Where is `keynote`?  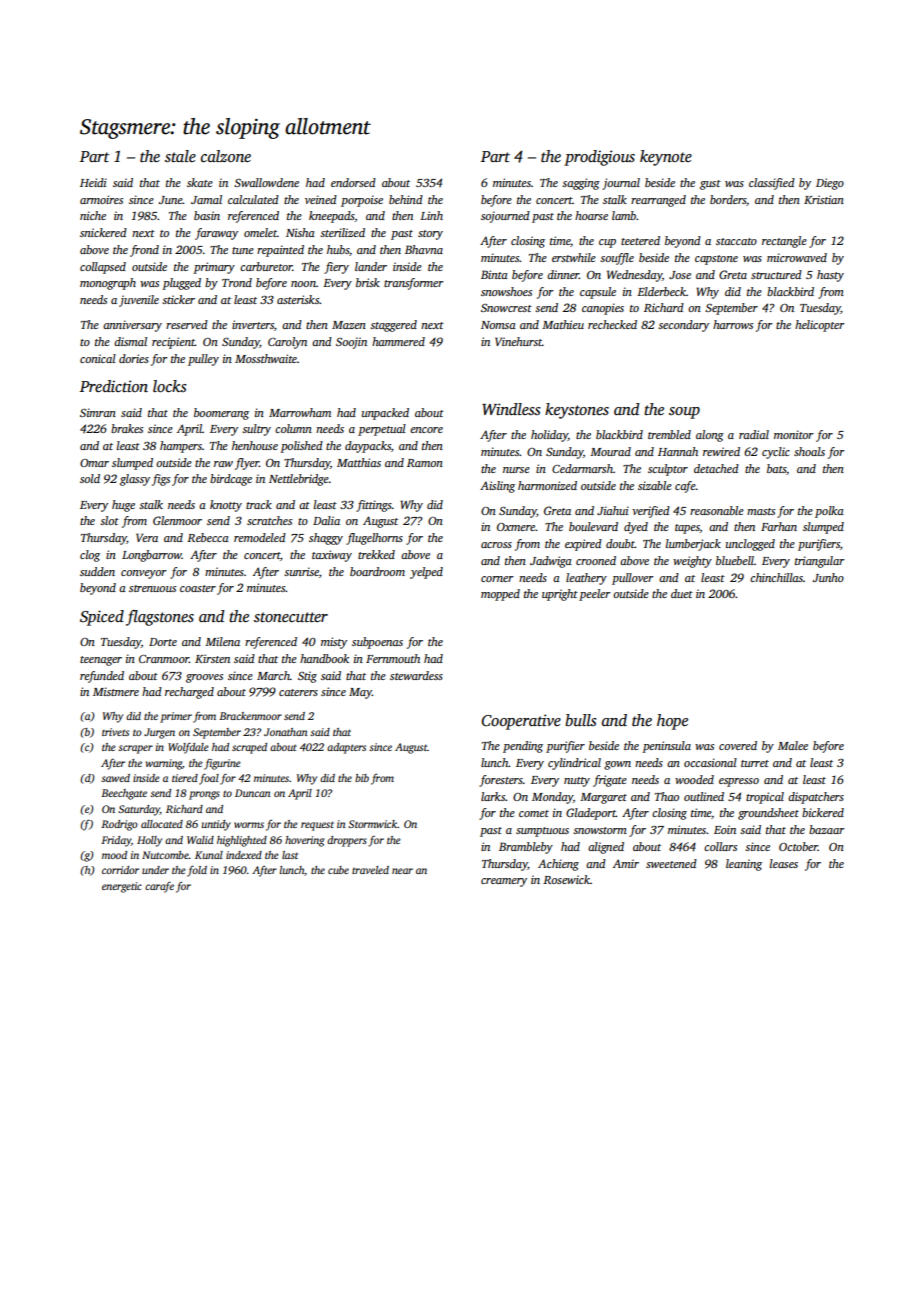 keynote is located at coordinates (666, 158).
